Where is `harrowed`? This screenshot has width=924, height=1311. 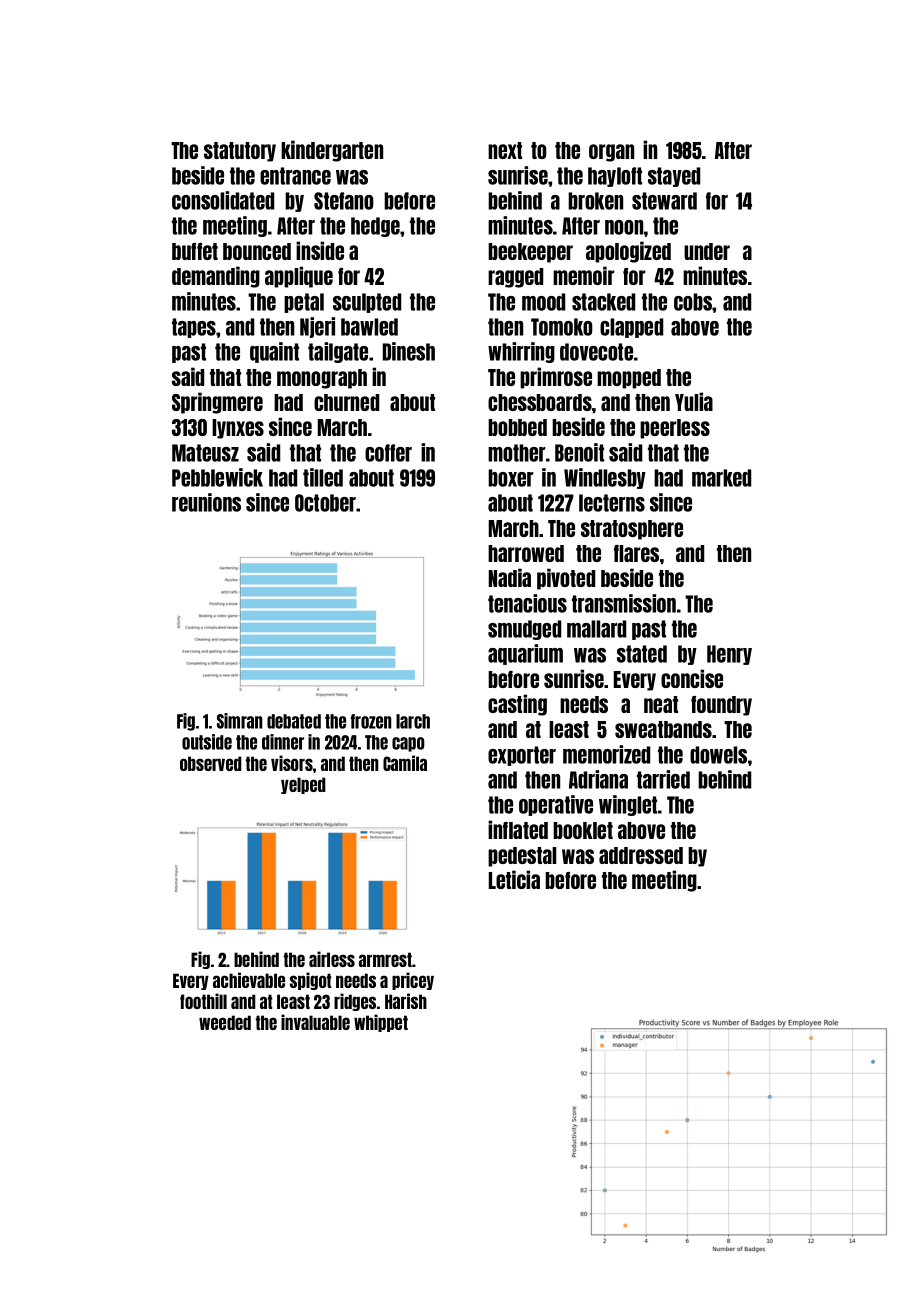
harrowed is located at coordinates (526, 553).
